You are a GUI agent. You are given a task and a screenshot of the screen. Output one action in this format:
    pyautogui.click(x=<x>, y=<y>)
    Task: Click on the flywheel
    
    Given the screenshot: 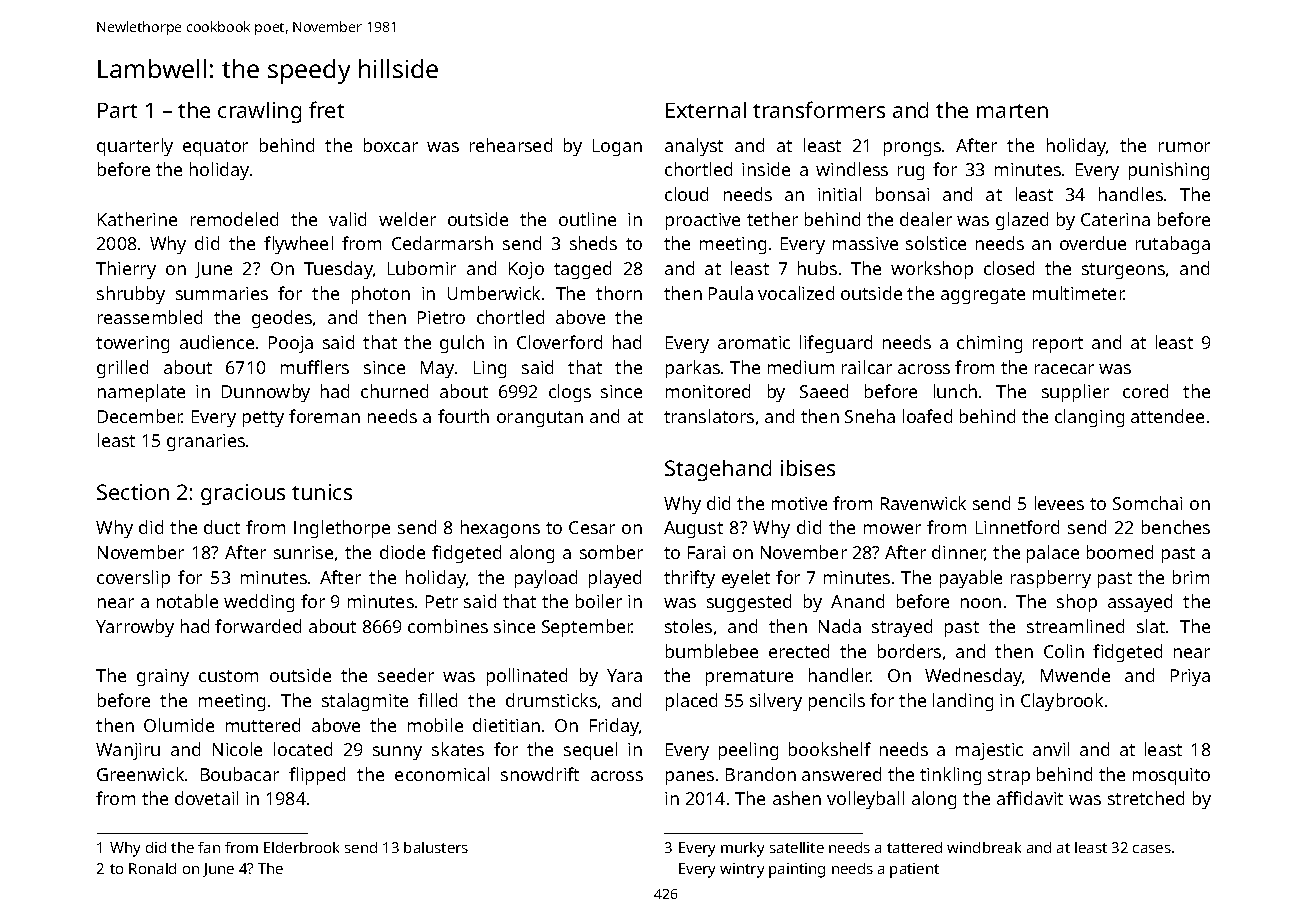 What is the action you would take?
    pyautogui.click(x=298, y=245)
